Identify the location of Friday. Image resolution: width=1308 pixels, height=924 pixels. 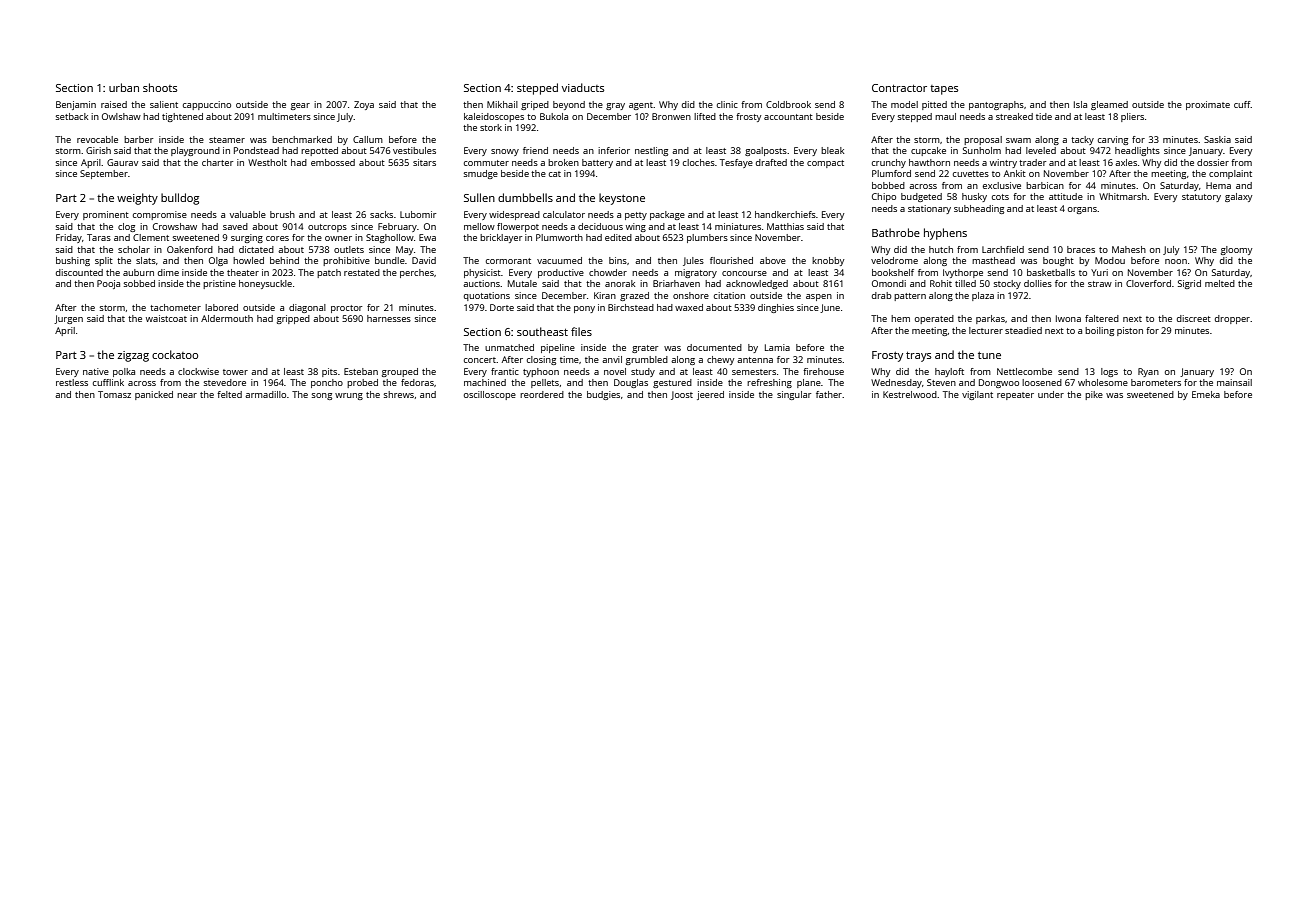
(69, 238).
